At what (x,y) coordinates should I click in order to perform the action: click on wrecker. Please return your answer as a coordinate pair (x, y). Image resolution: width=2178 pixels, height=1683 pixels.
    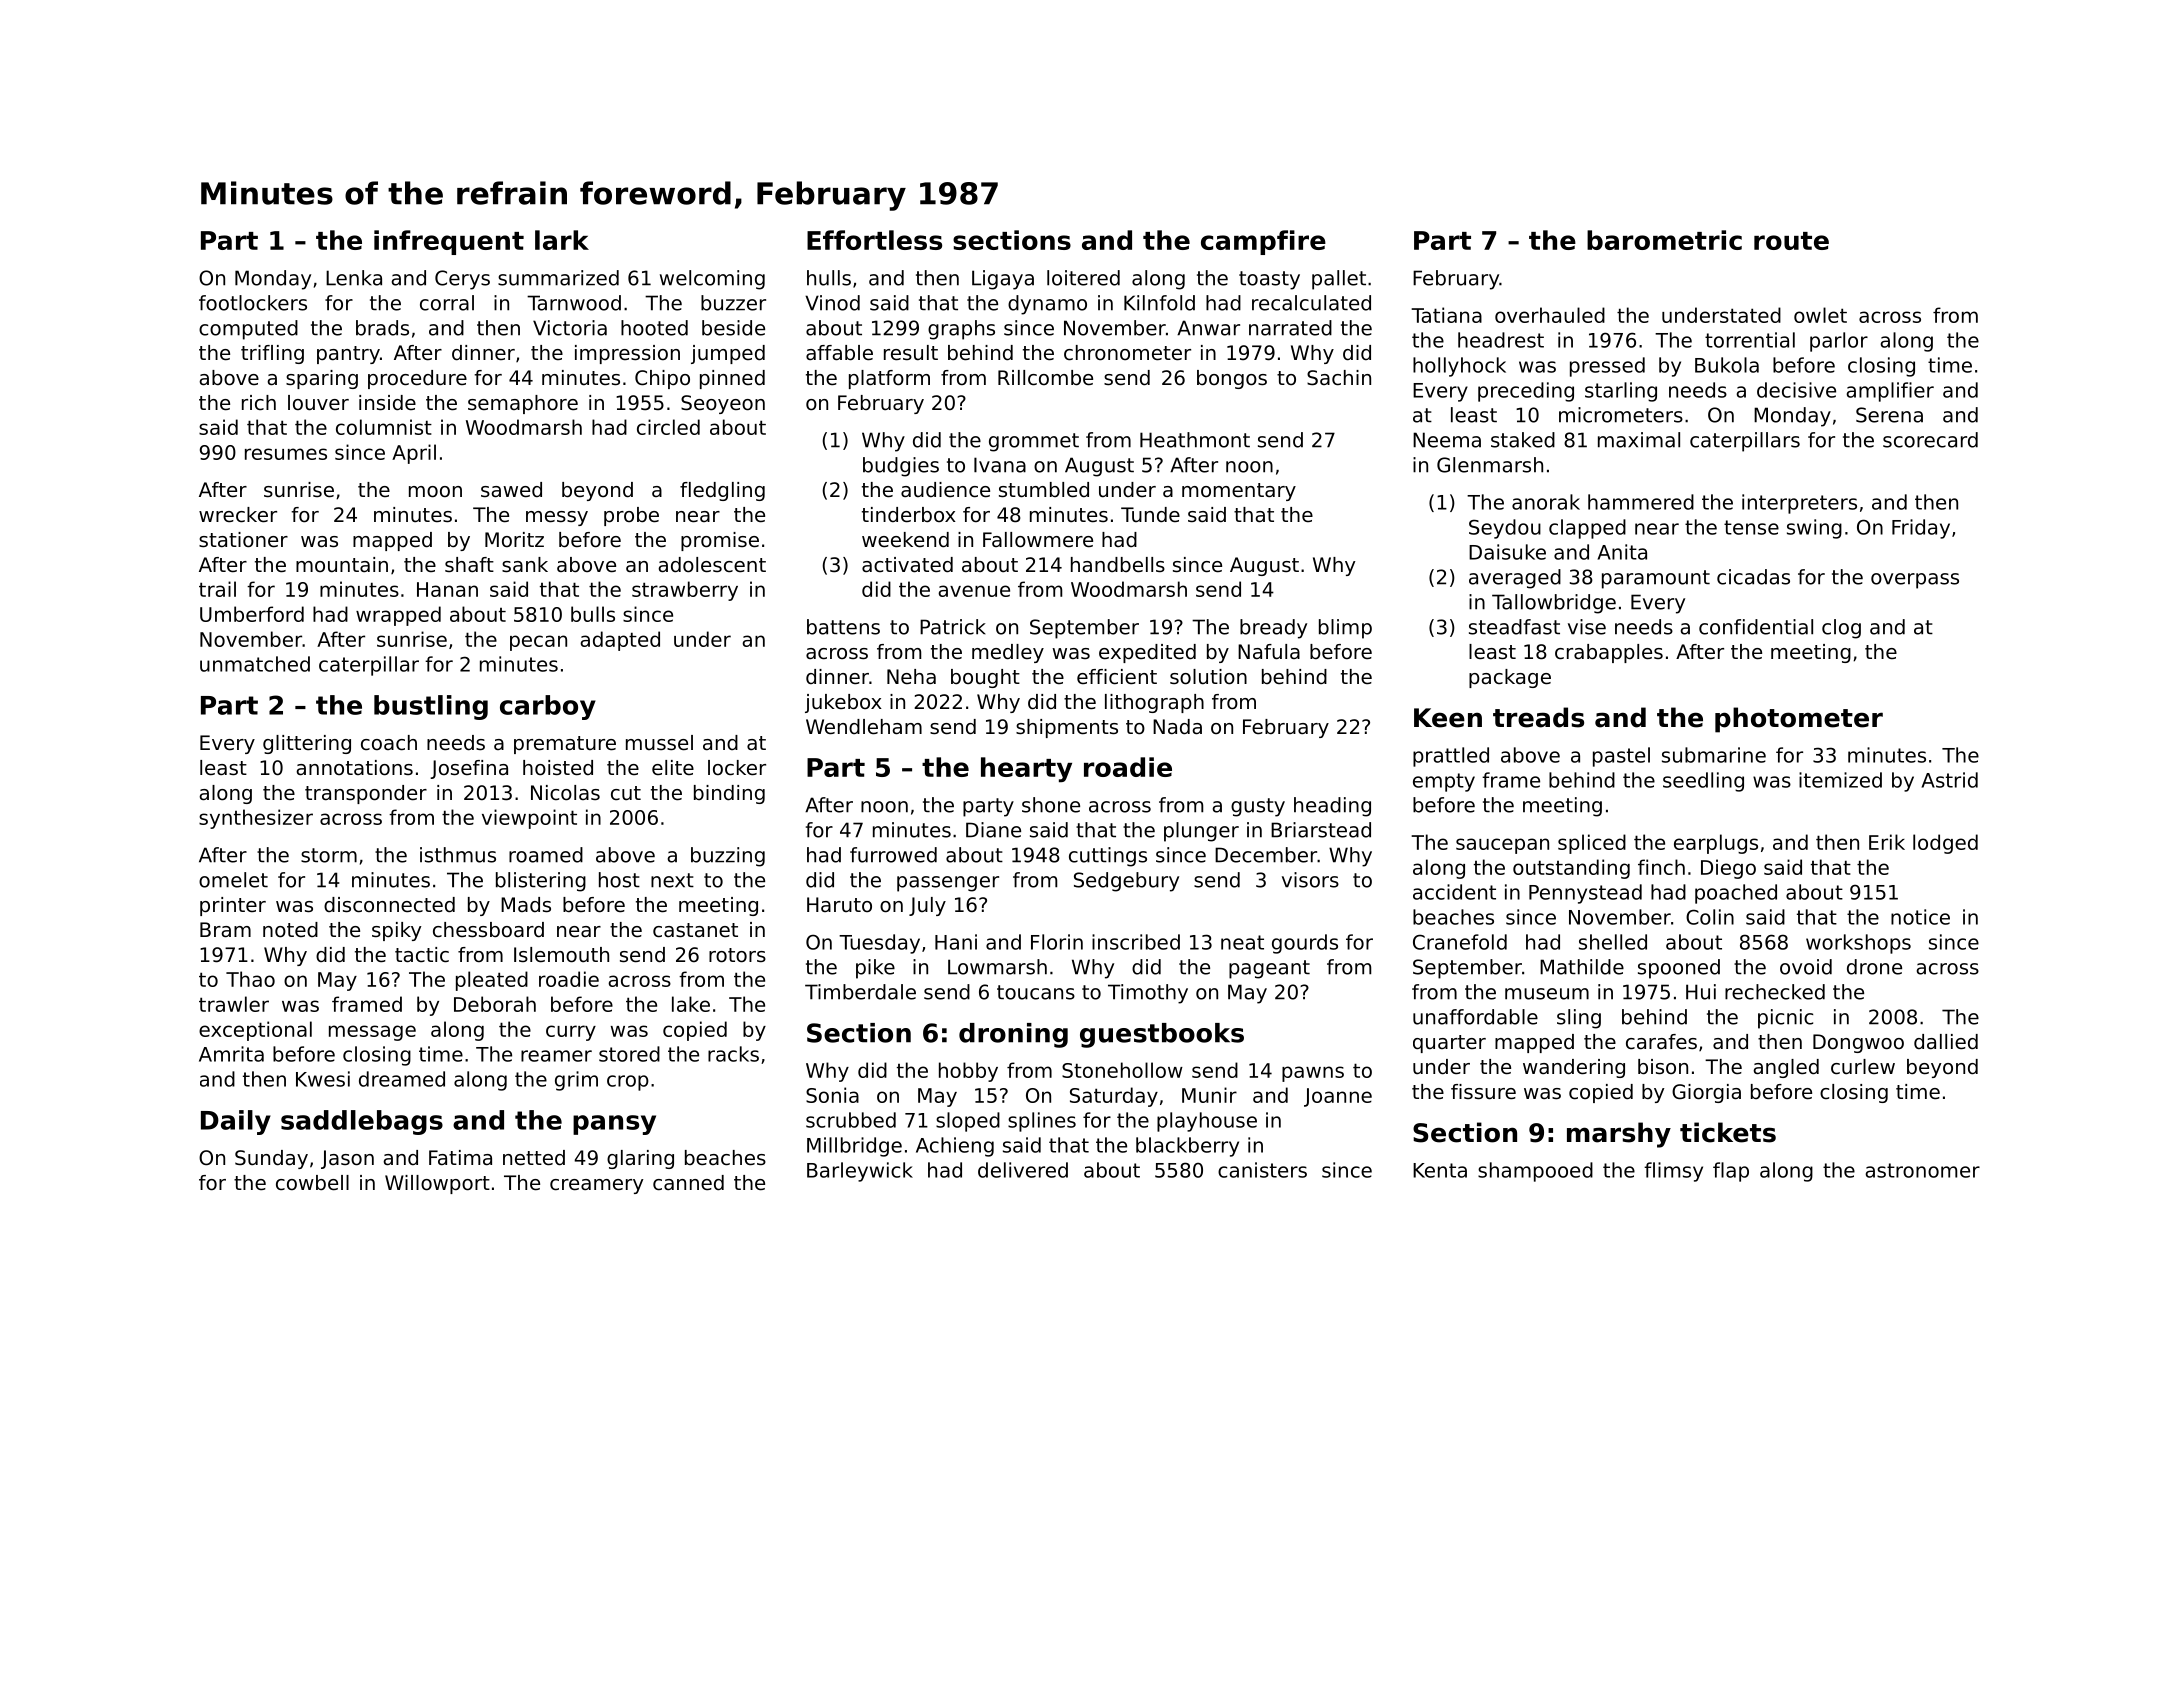
    Looking at the image, I should click on (238, 515).
